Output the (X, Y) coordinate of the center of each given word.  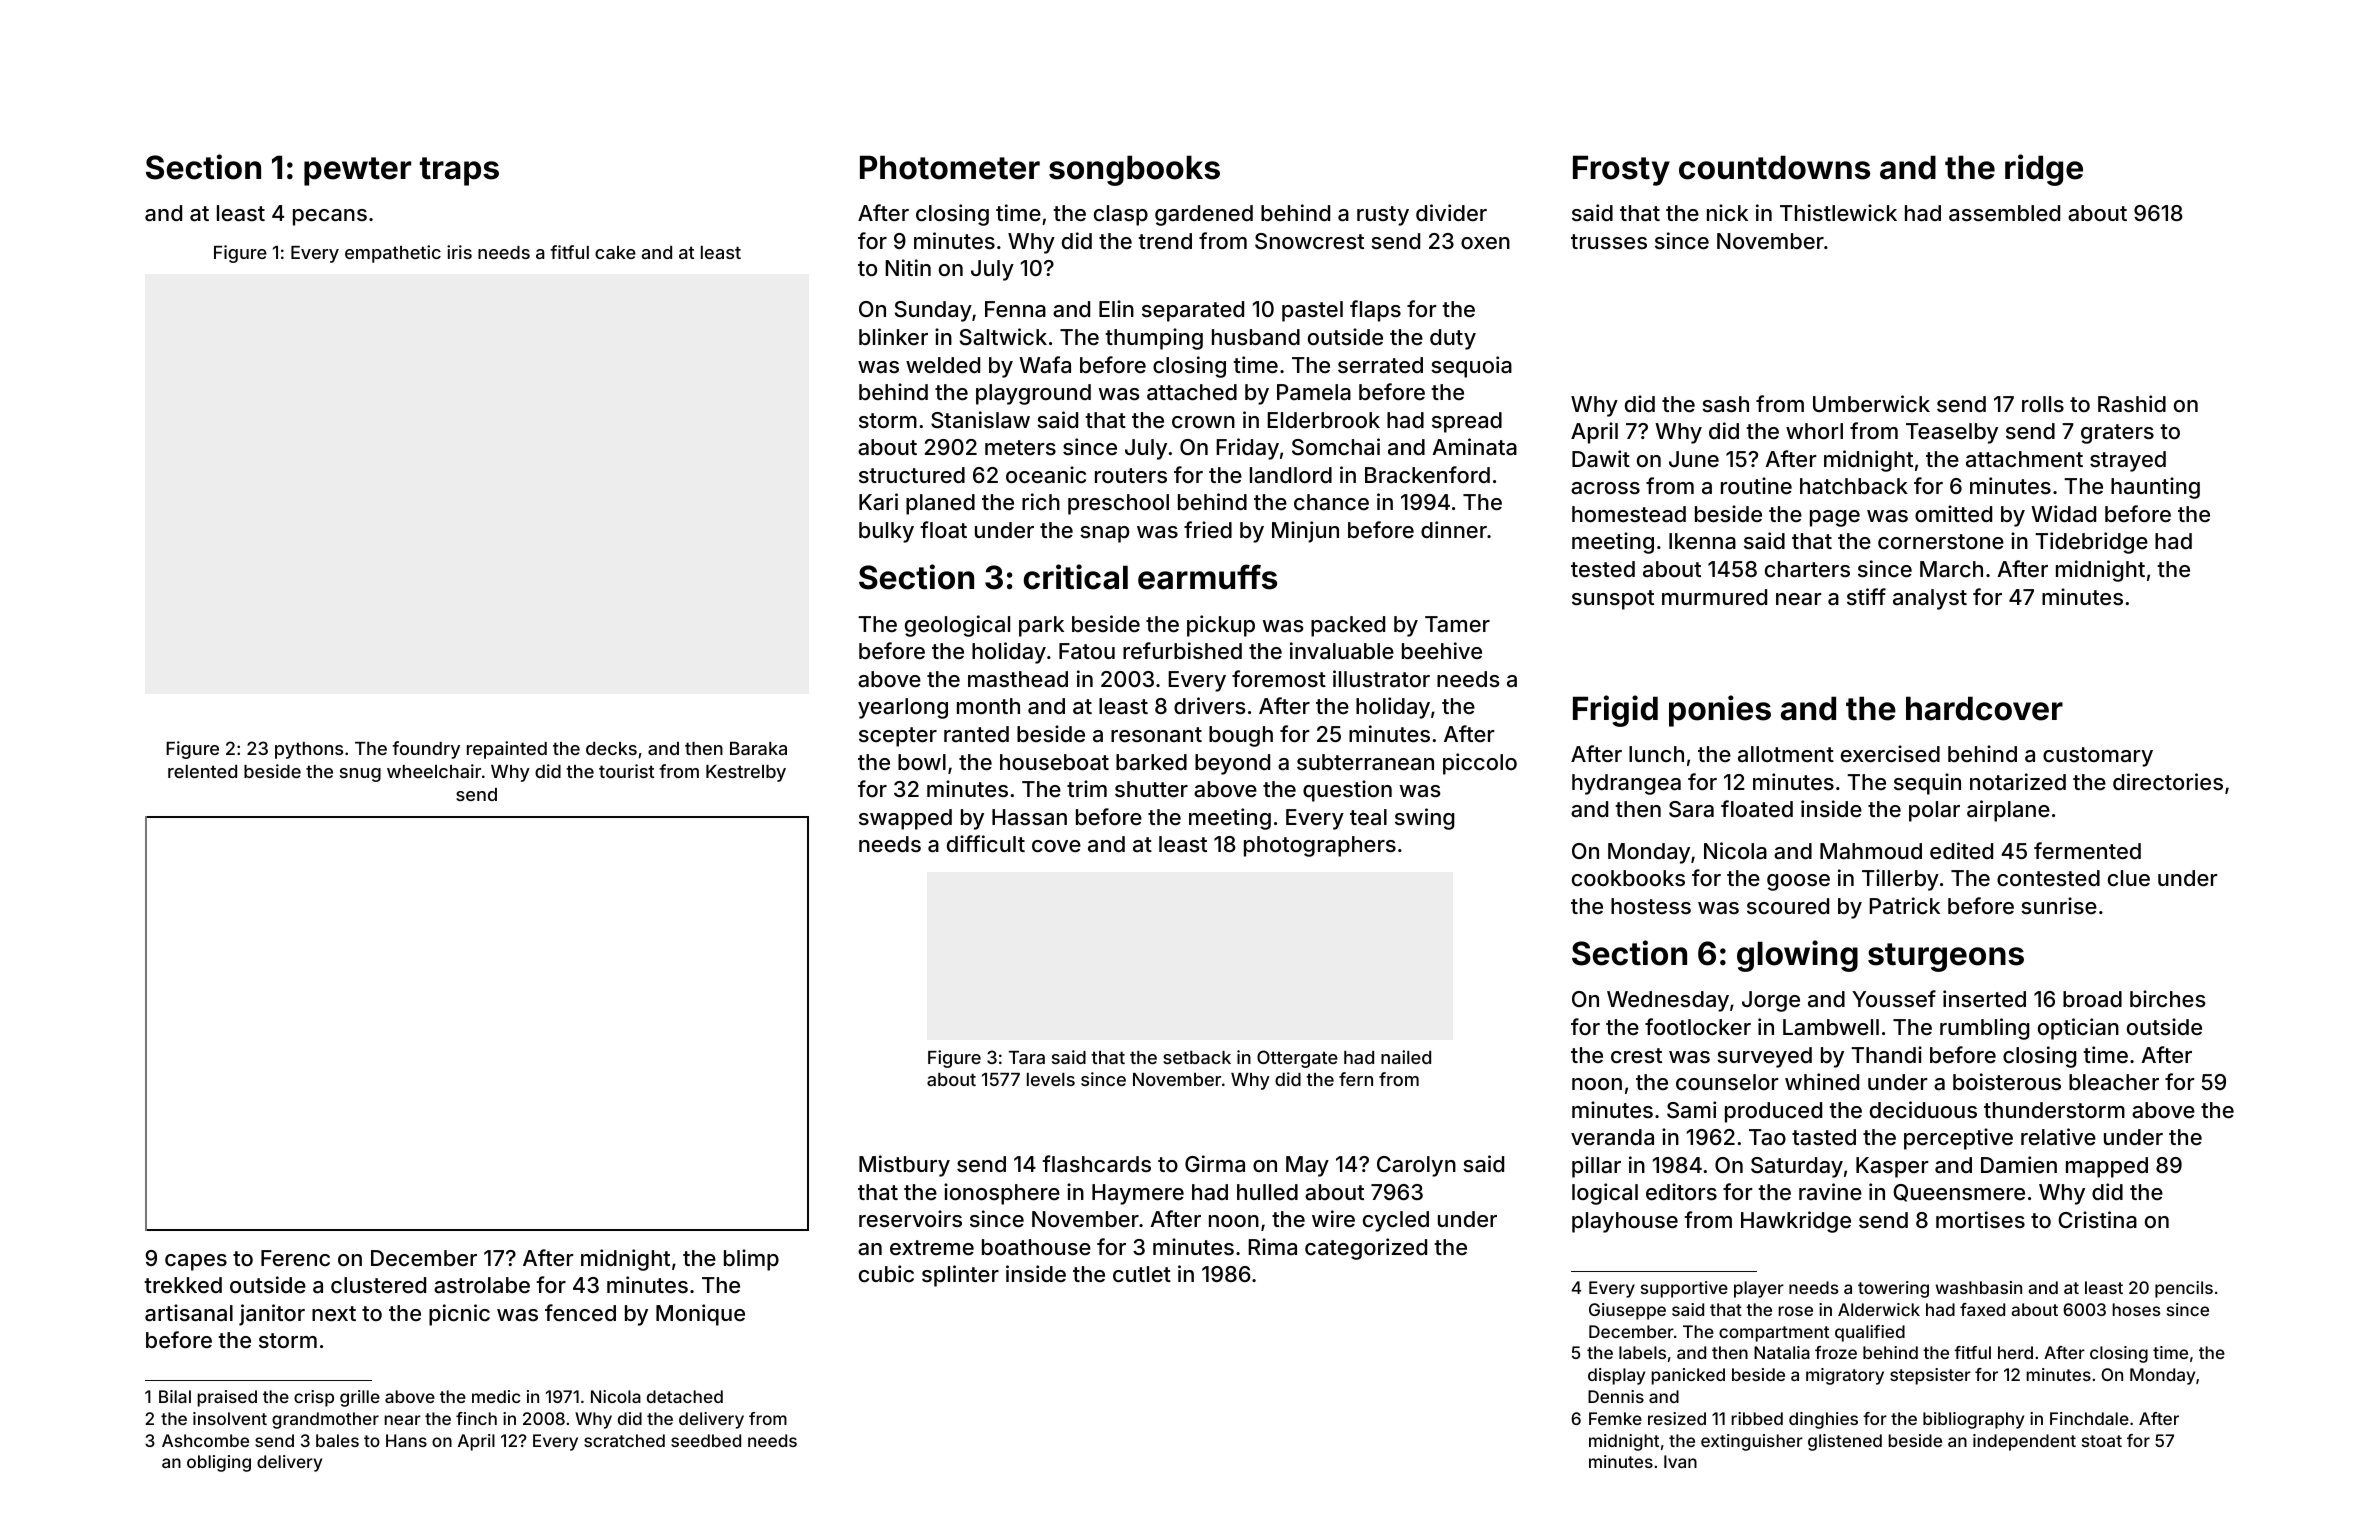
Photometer (950, 167)
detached (685, 1396)
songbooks (1134, 170)
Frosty (1621, 170)
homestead (1629, 514)
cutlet (1142, 1274)
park (1041, 626)
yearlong (903, 708)
